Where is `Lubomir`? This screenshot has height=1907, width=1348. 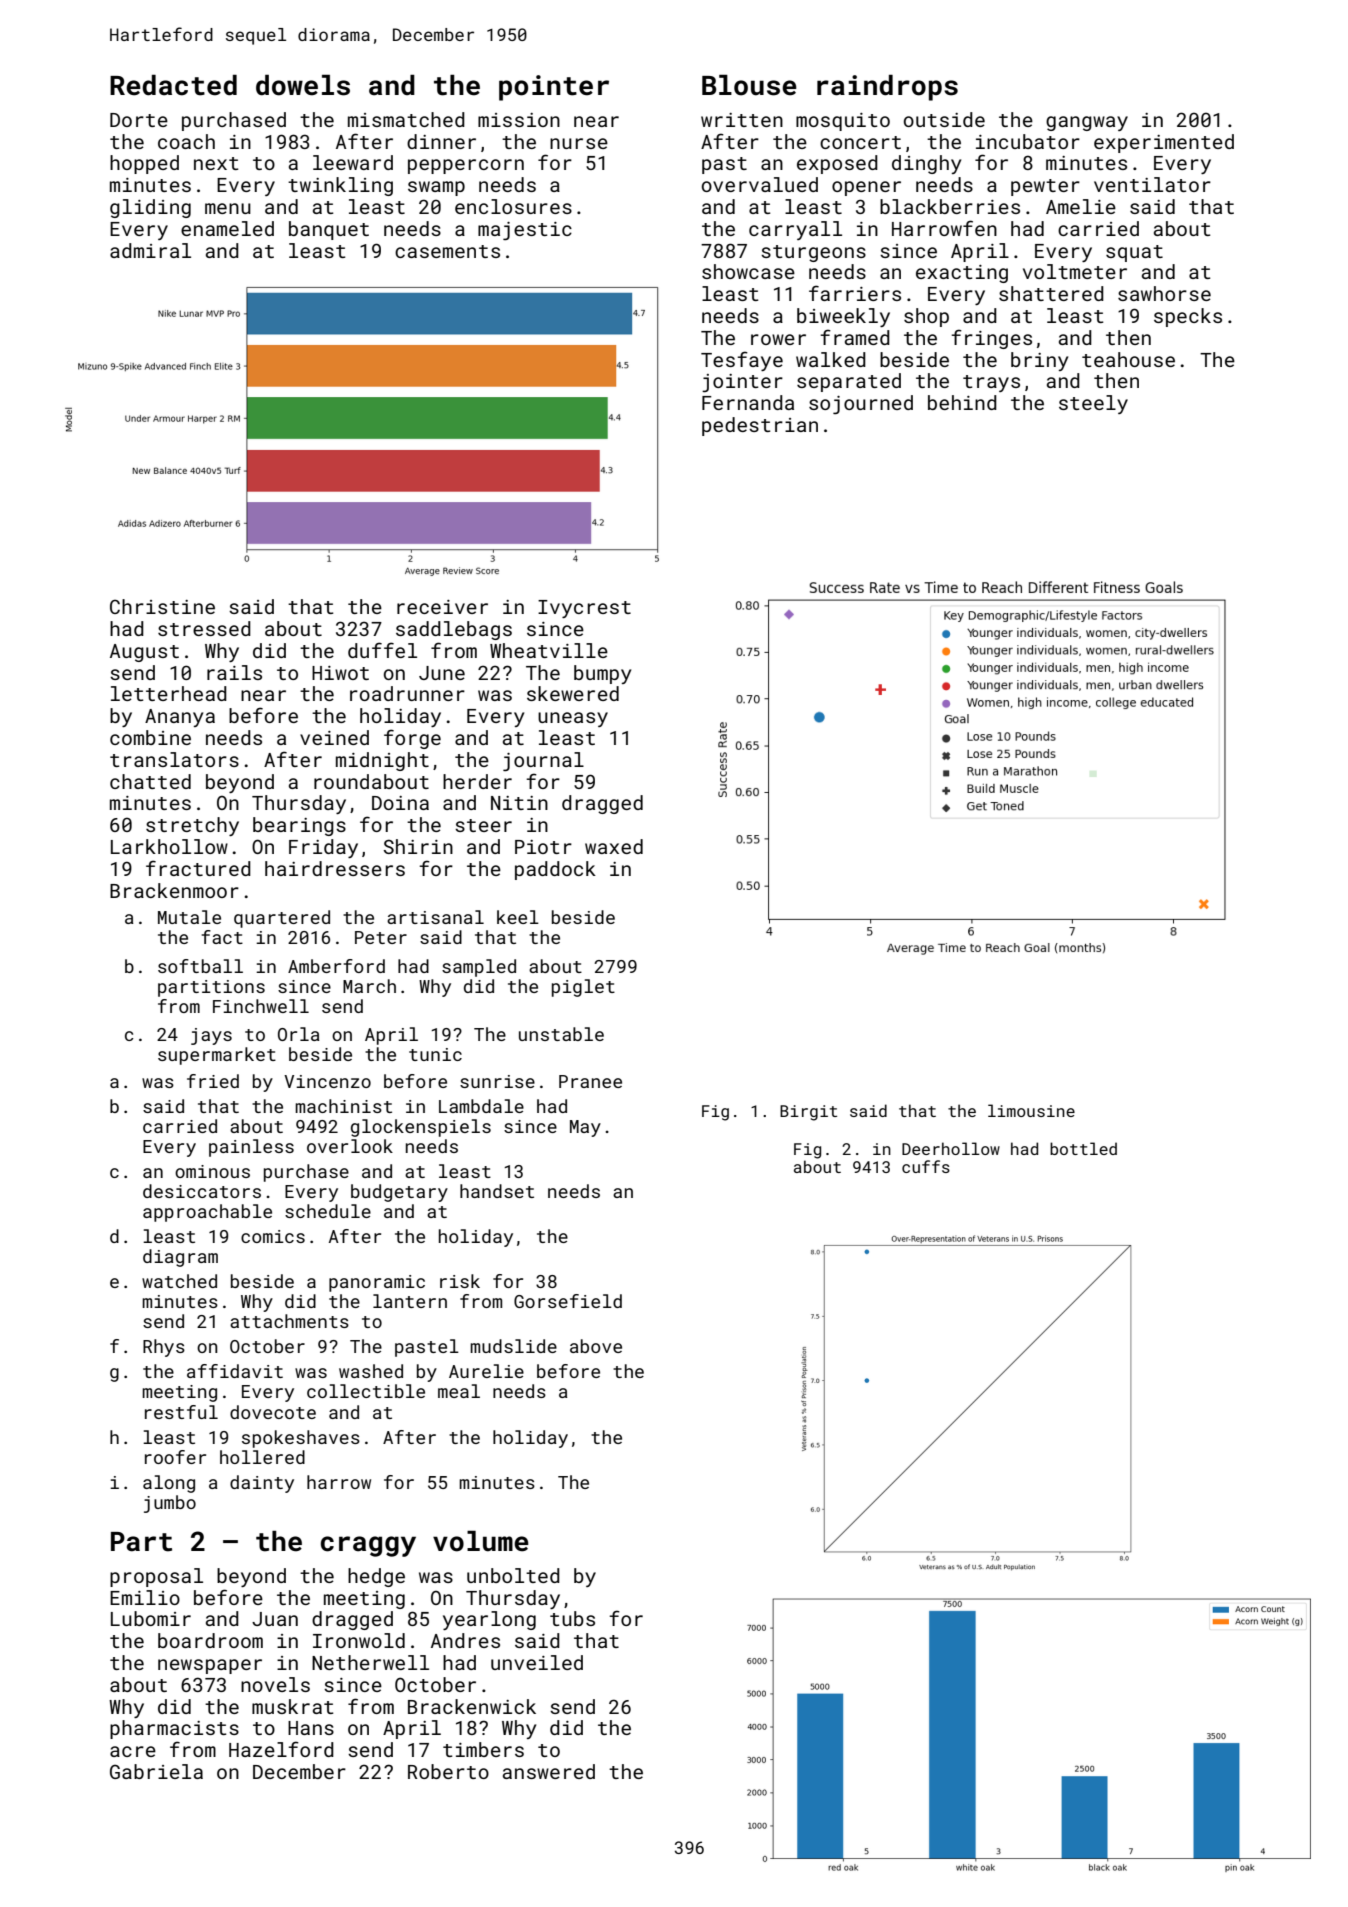
Lubomir is located at coordinates (151, 1618).
